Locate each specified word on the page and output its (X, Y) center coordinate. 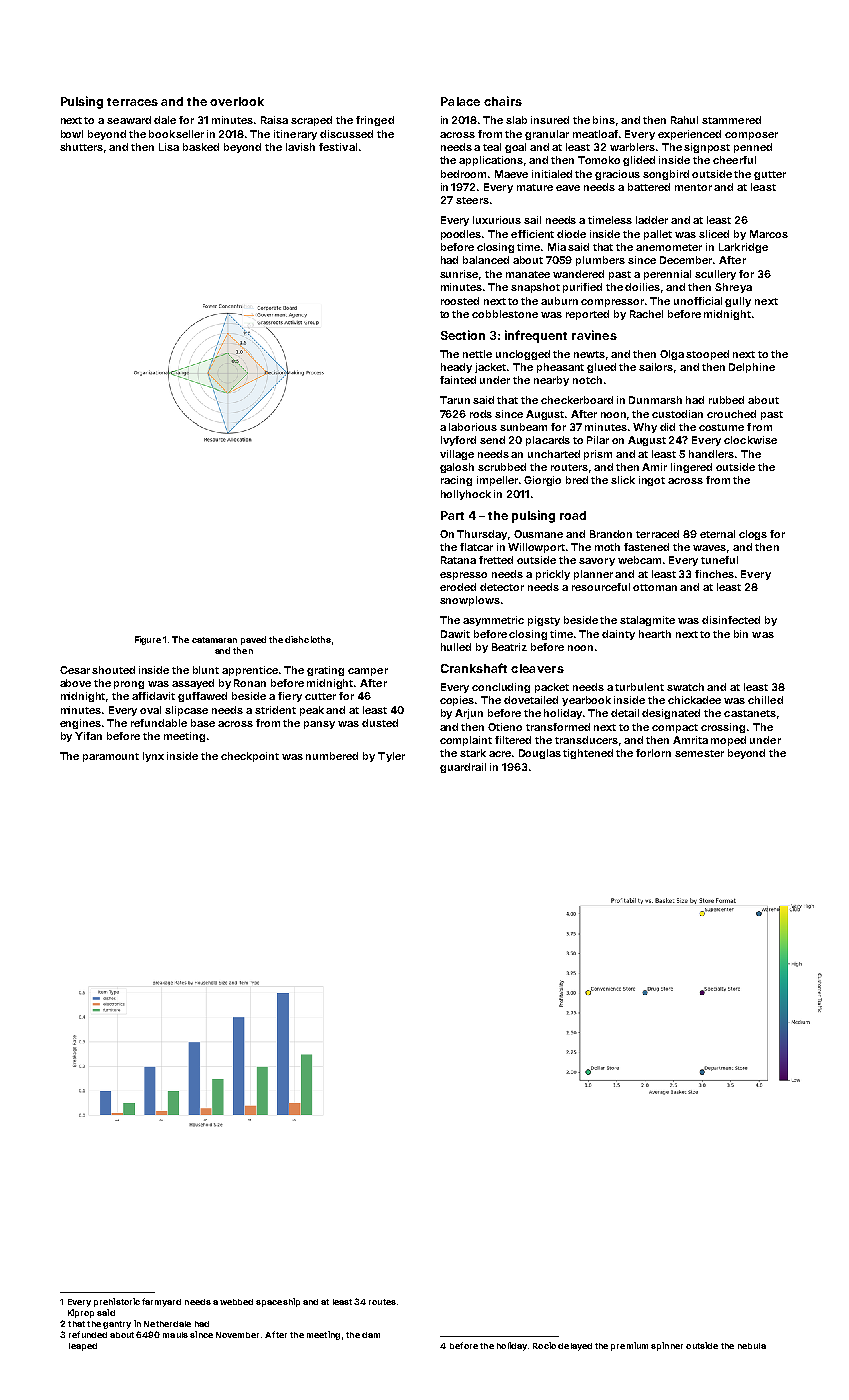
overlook (237, 101)
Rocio (544, 1345)
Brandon (611, 534)
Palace (460, 101)
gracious (617, 175)
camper (368, 672)
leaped (83, 1347)
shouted (113, 670)
